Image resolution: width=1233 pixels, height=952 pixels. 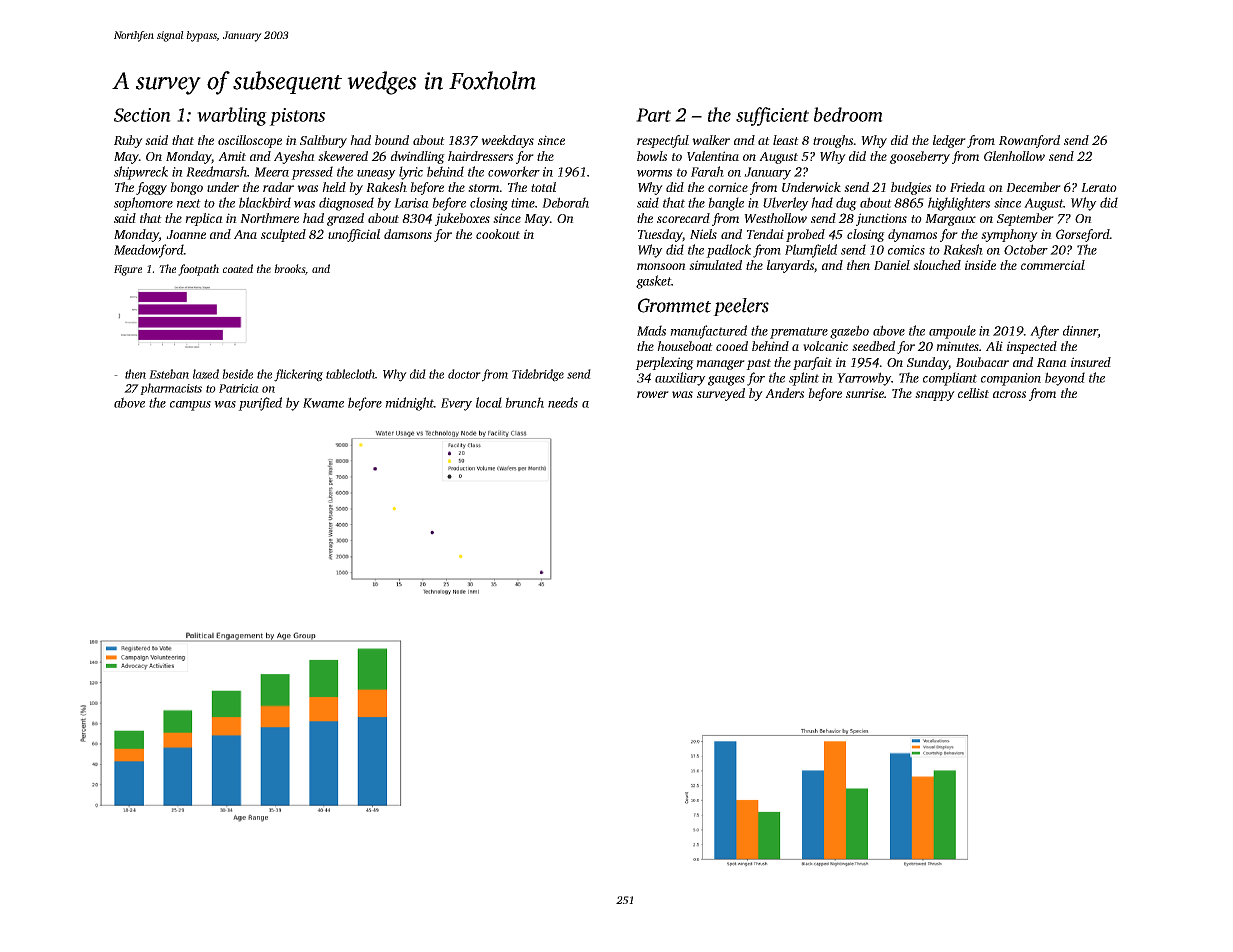 What do you see at coordinates (312, 173) in the document?
I see `pressed` at bounding box center [312, 173].
